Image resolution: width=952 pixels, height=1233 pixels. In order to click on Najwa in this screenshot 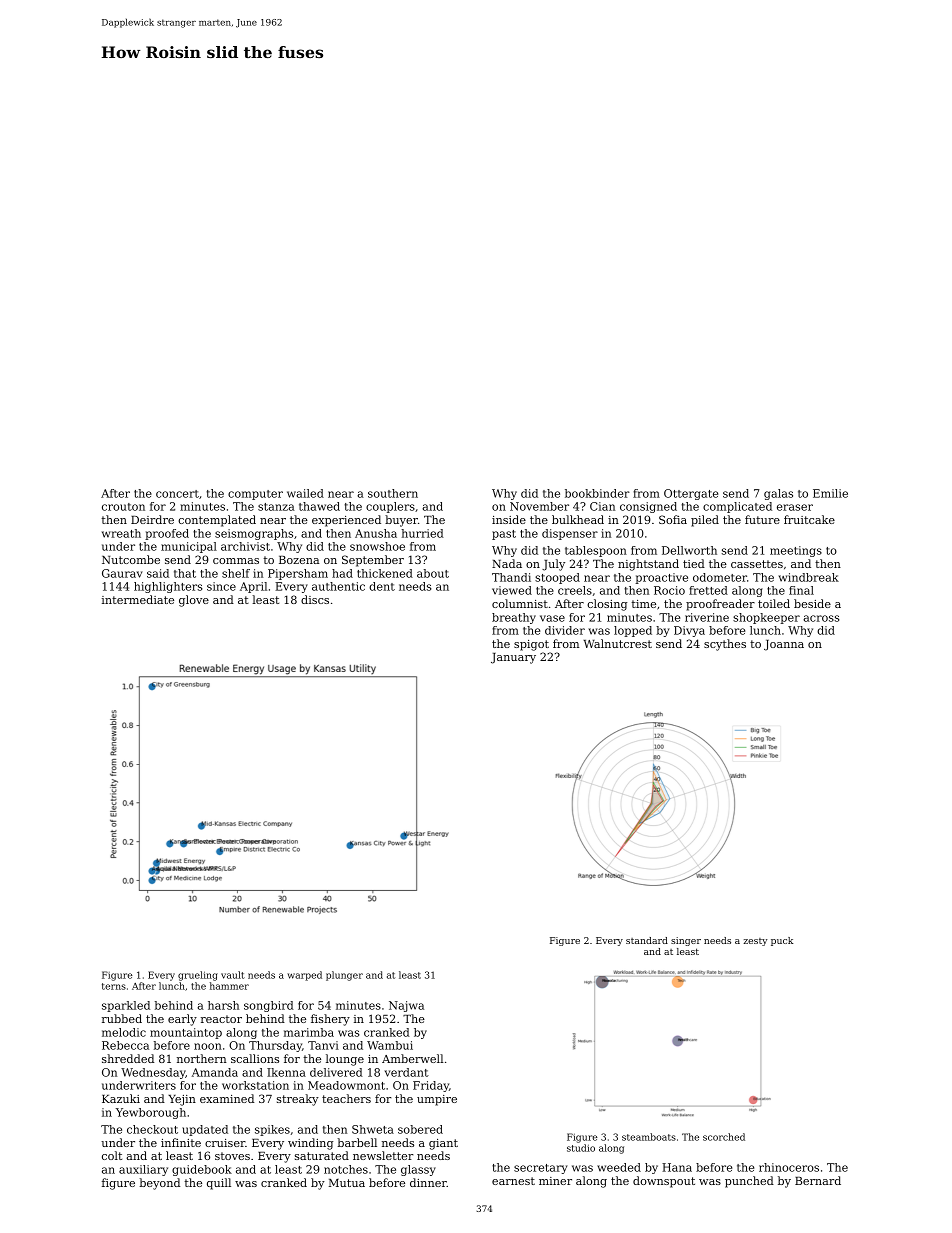, I will do `click(406, 1006)`.
